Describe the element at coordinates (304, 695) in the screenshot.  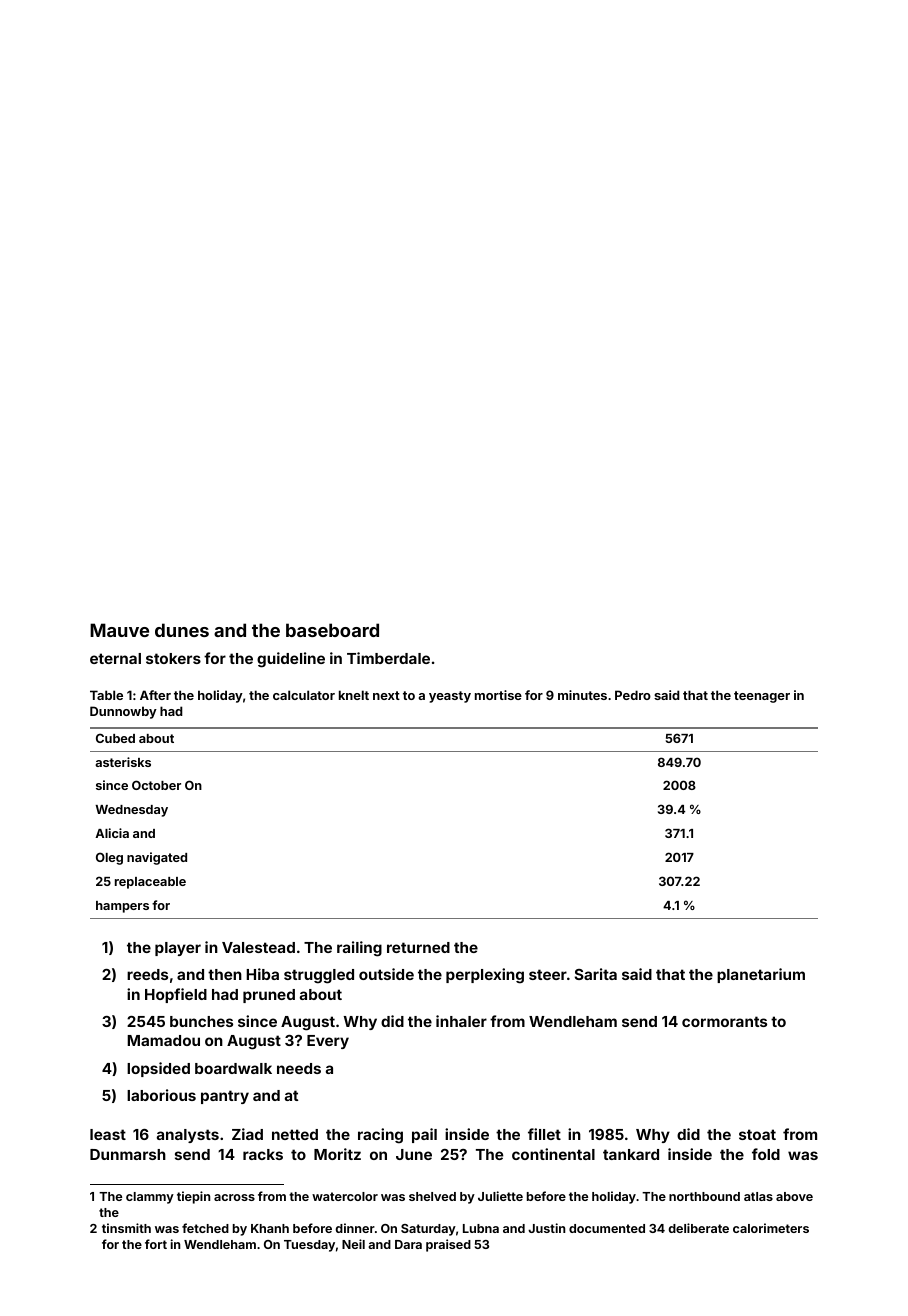
I see `calculator` at that location.
